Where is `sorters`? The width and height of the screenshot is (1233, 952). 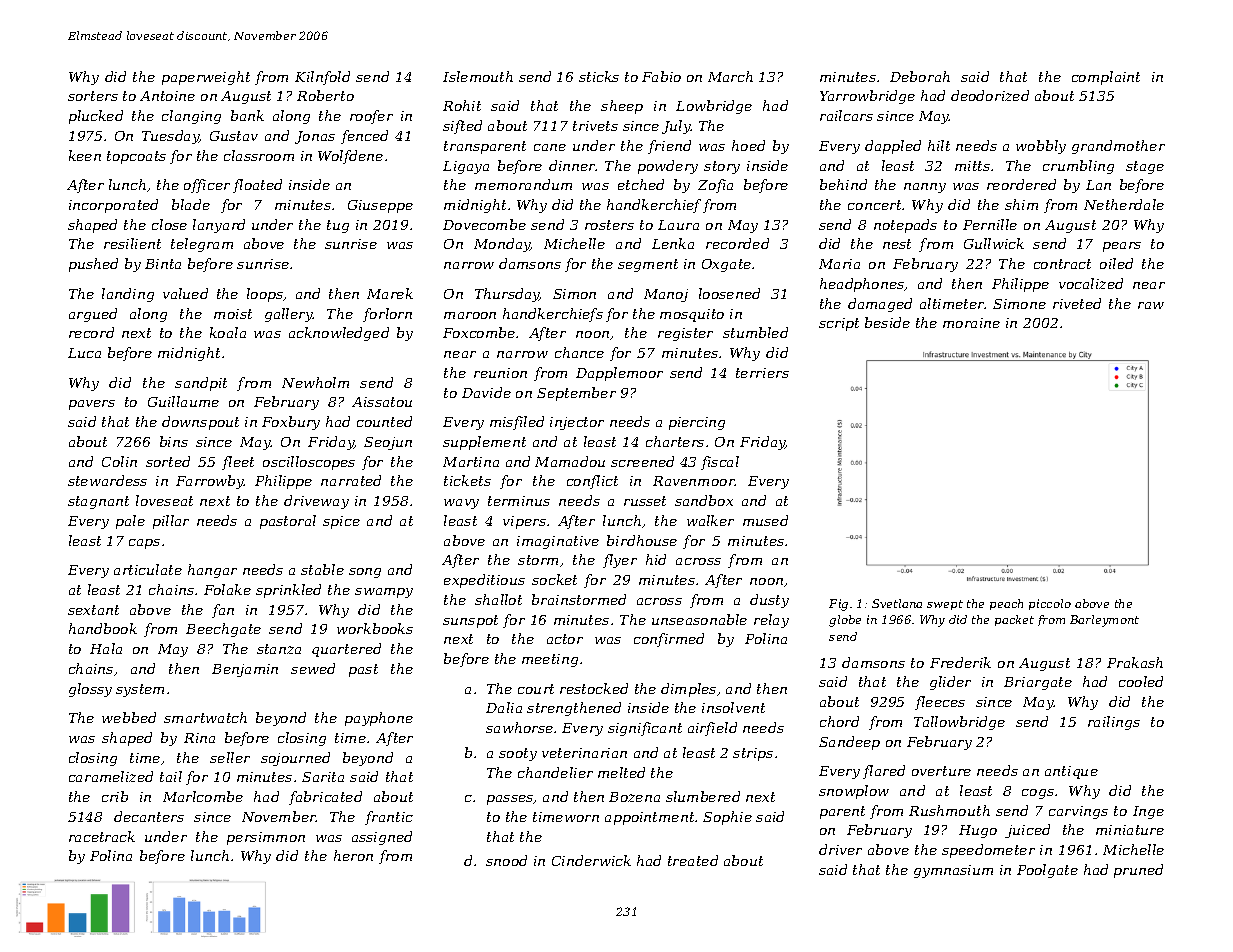
sorters is located at coordinates (93, 96).
